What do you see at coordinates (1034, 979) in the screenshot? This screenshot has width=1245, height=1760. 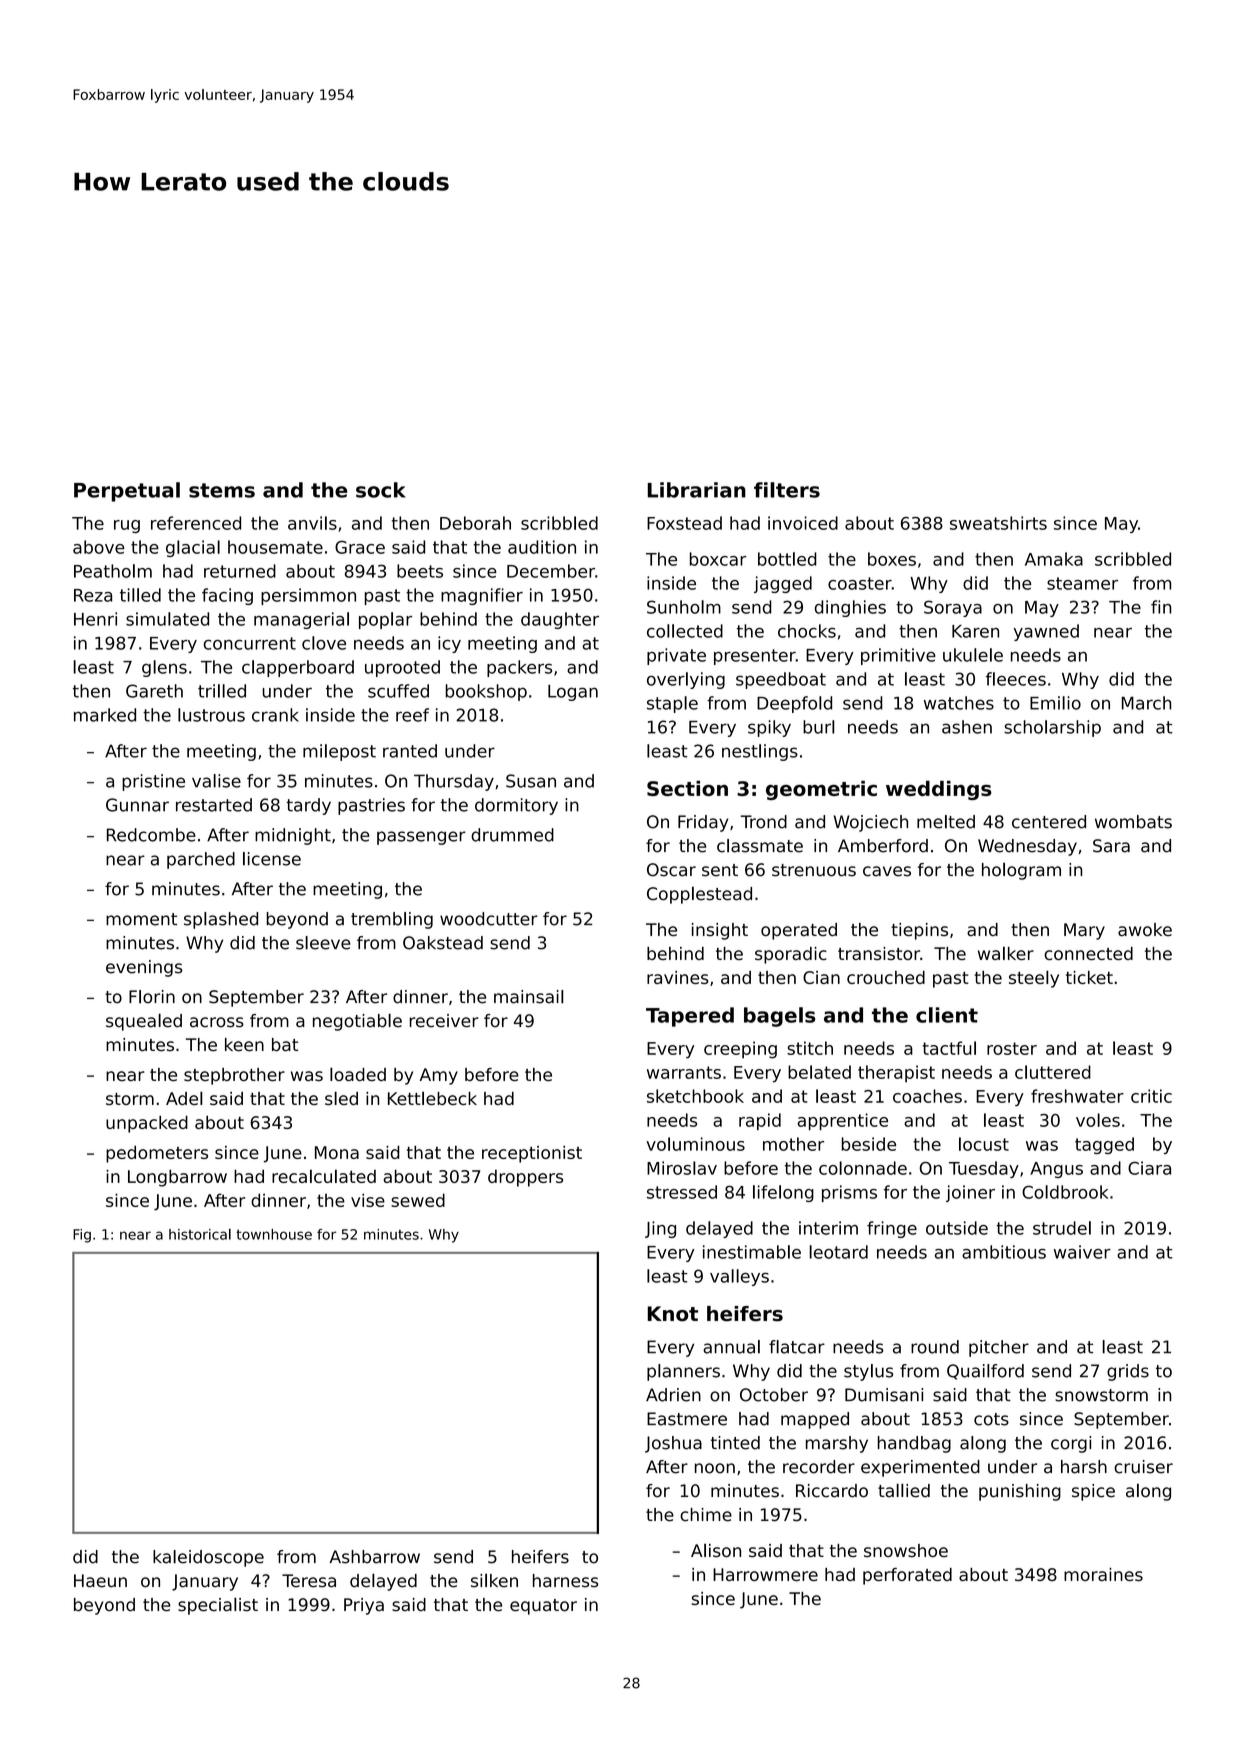 I see `steely` at bounding box center [1034, 979].
